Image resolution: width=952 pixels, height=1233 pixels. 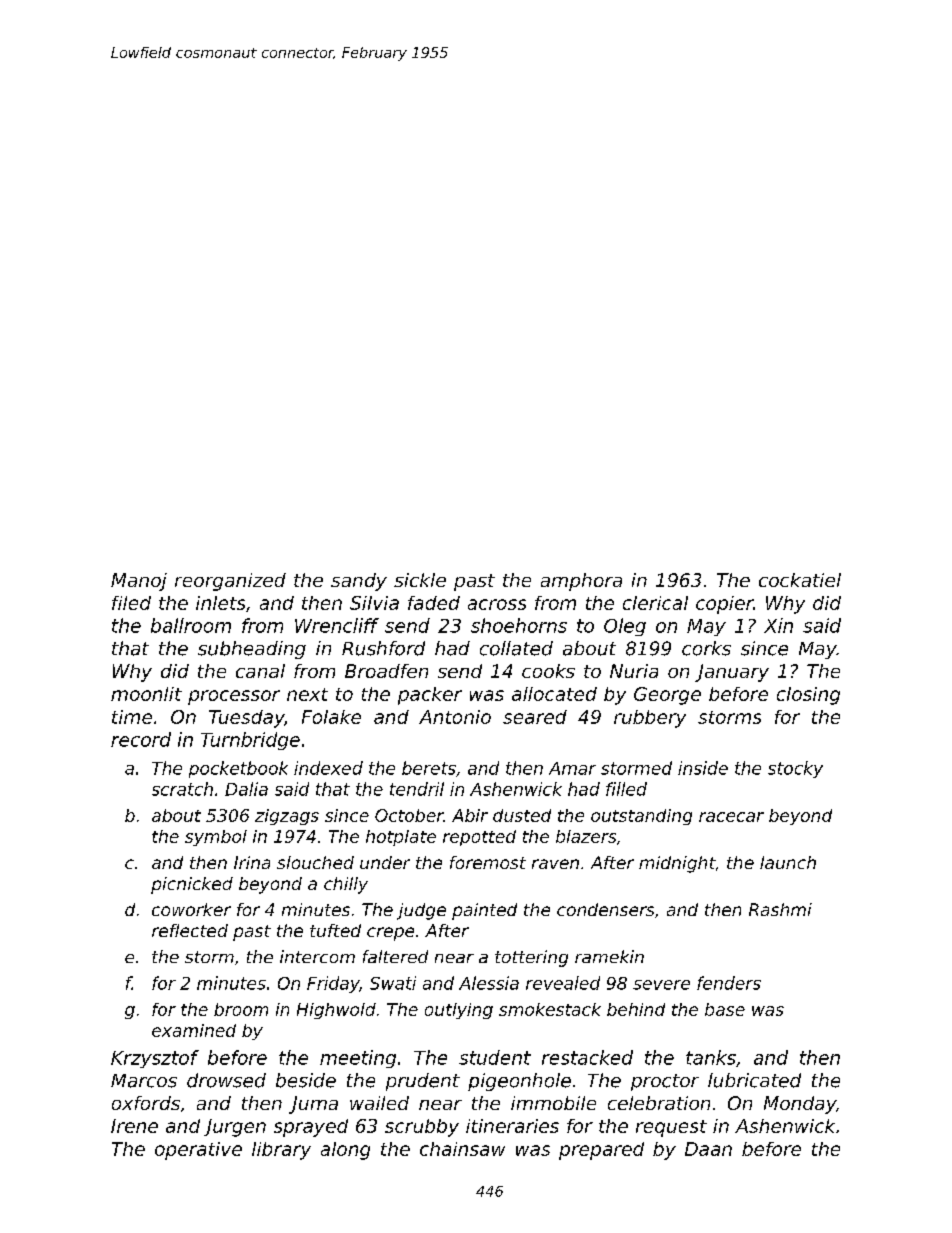 I want to click on library, so click(x=281, y=1151).
